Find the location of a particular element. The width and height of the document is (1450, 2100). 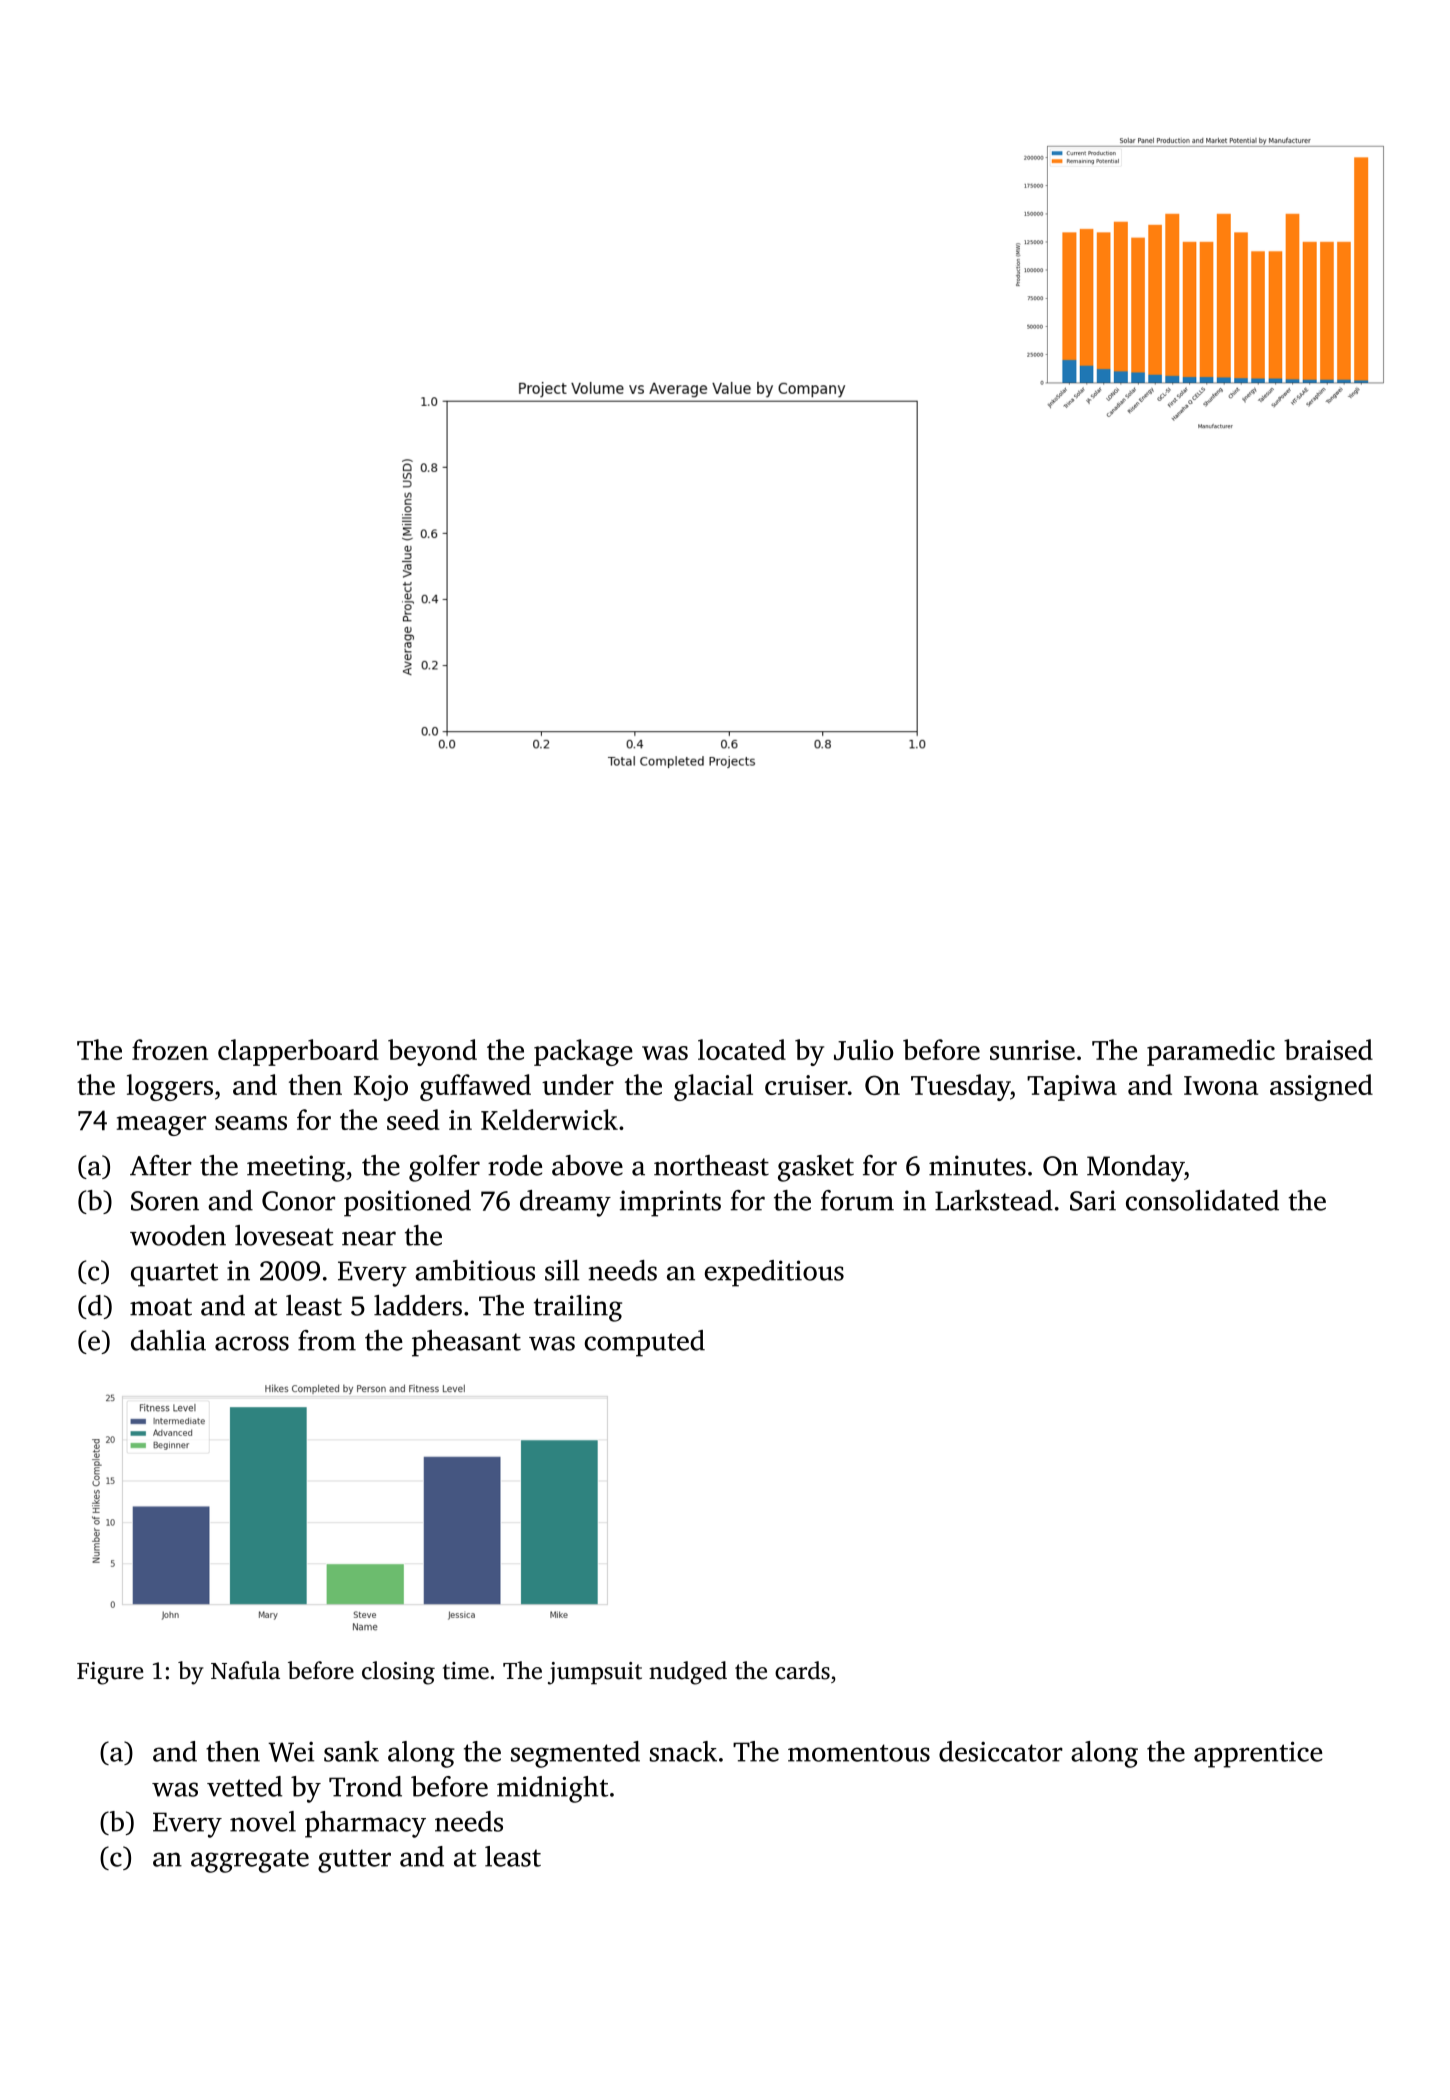

near is located at coordinates (369, 1238).
